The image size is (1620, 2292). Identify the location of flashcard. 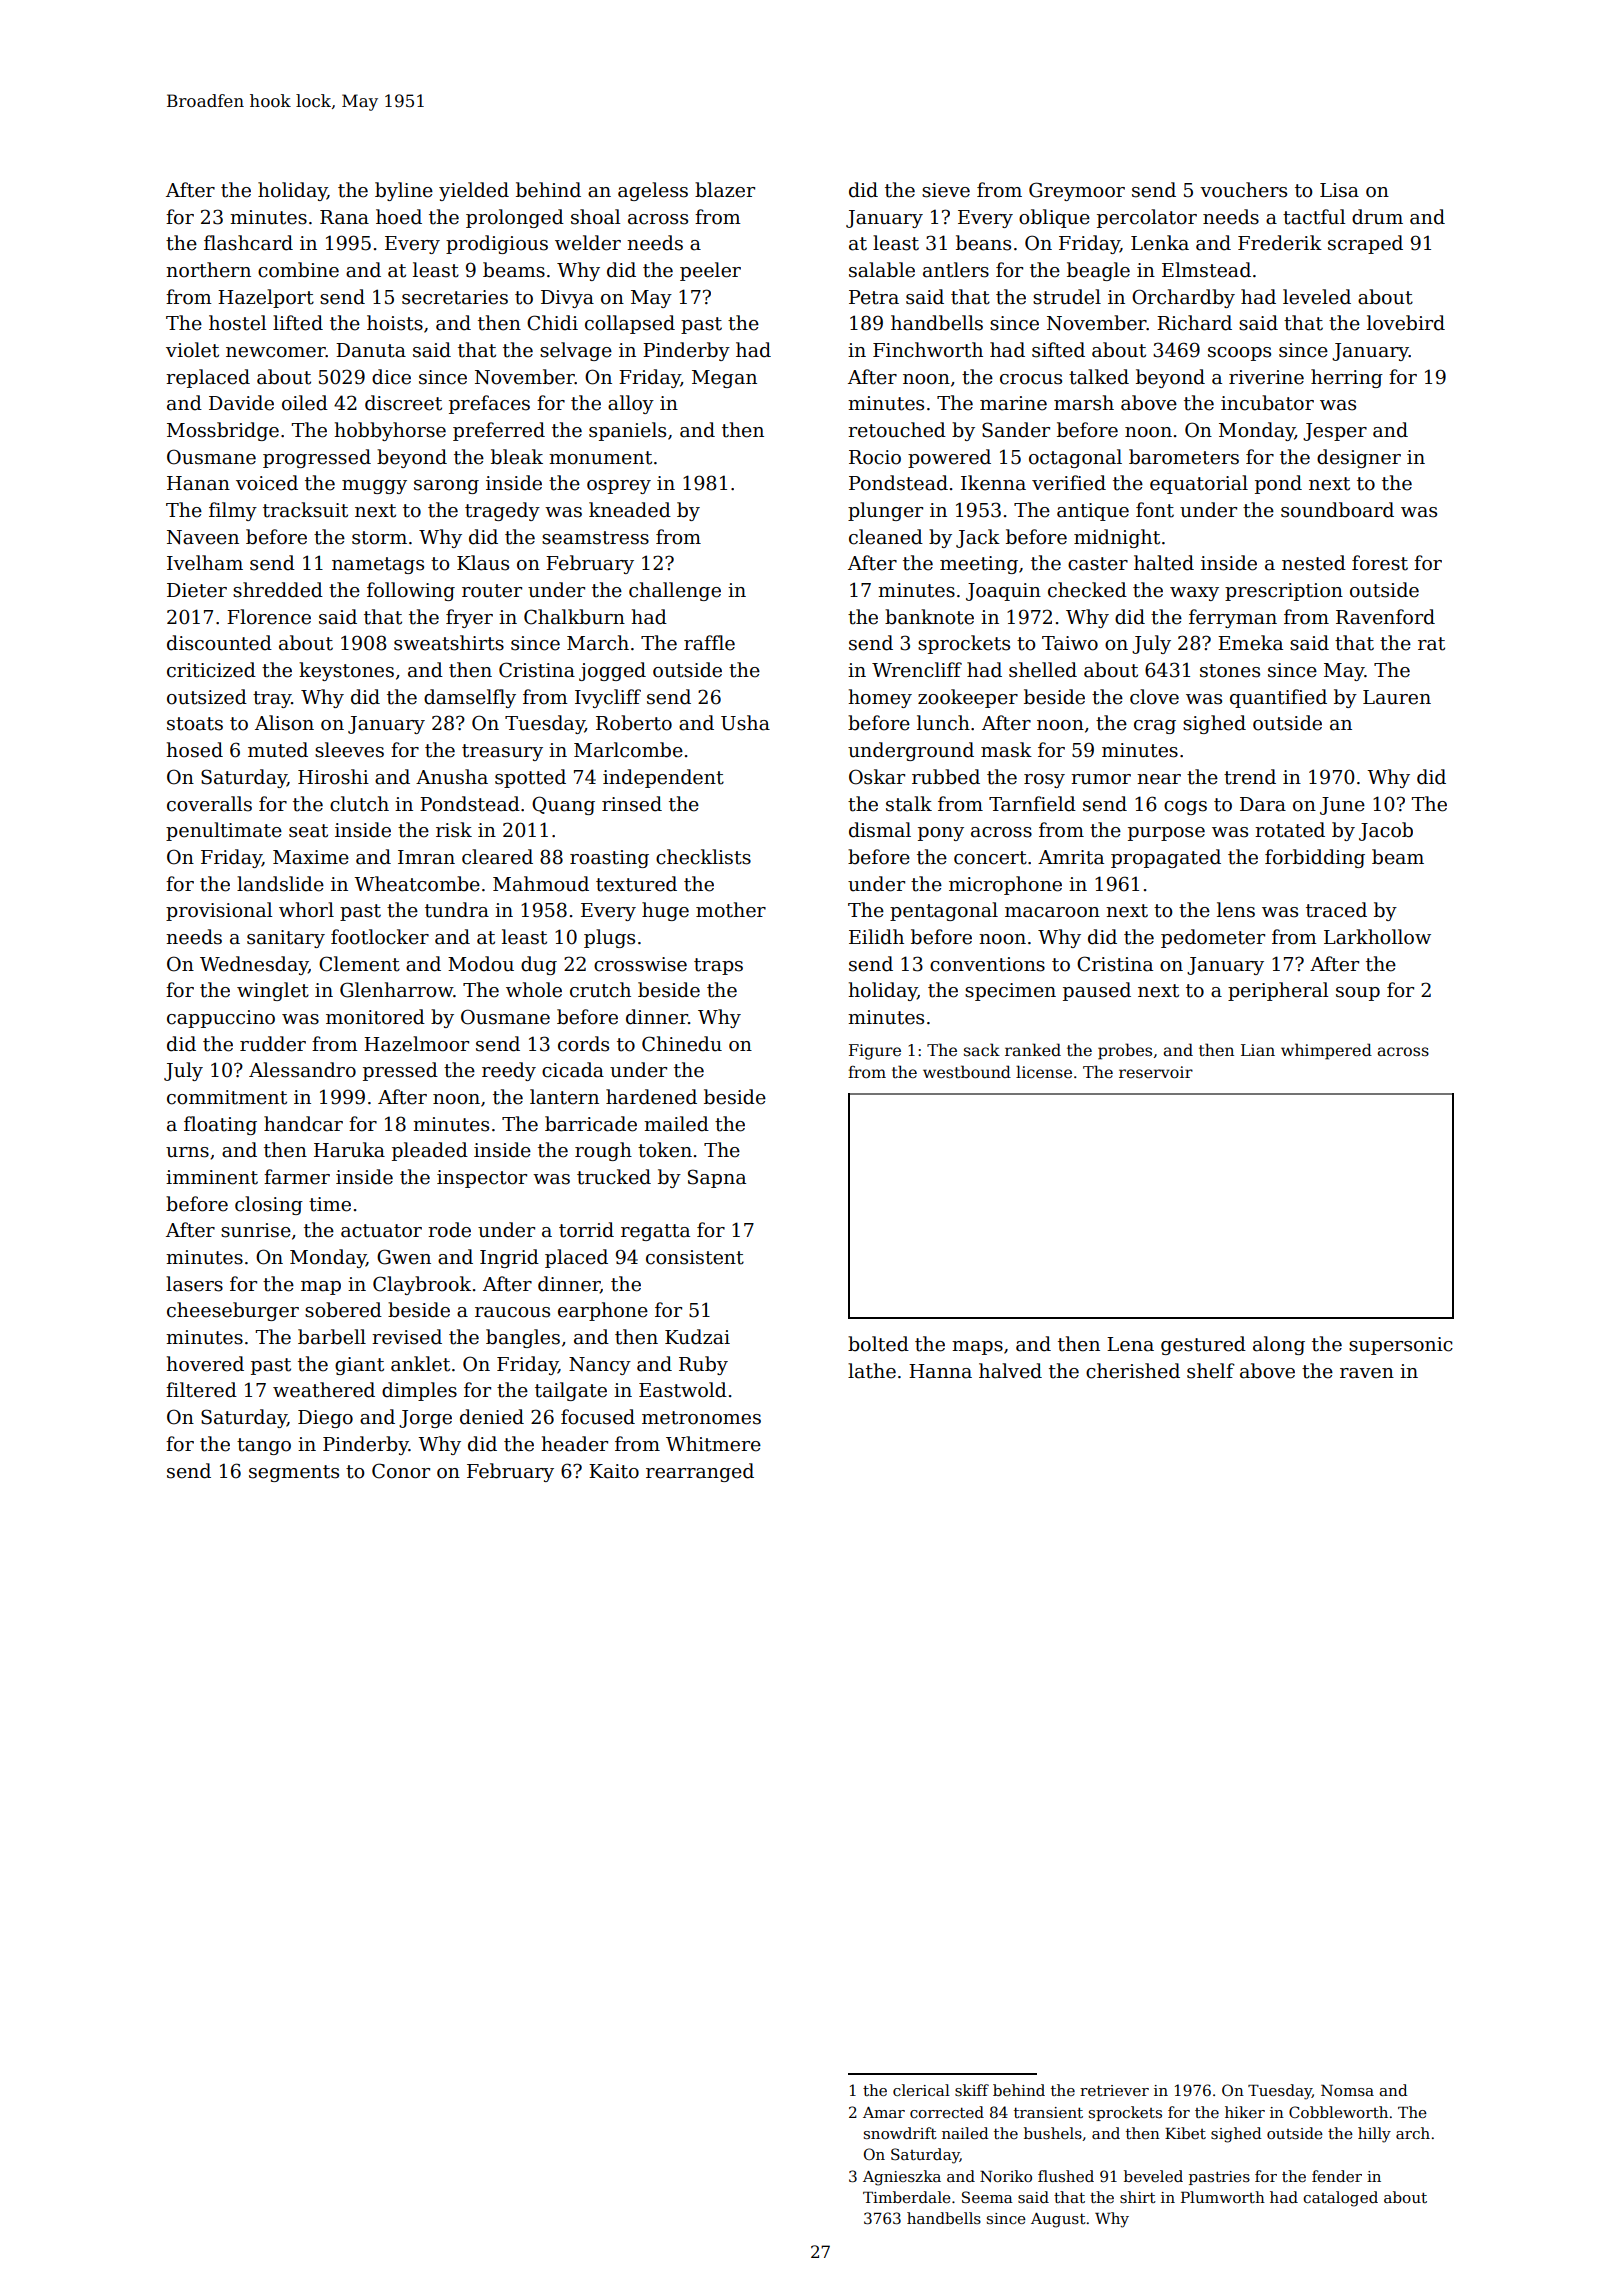
(248, 243).
